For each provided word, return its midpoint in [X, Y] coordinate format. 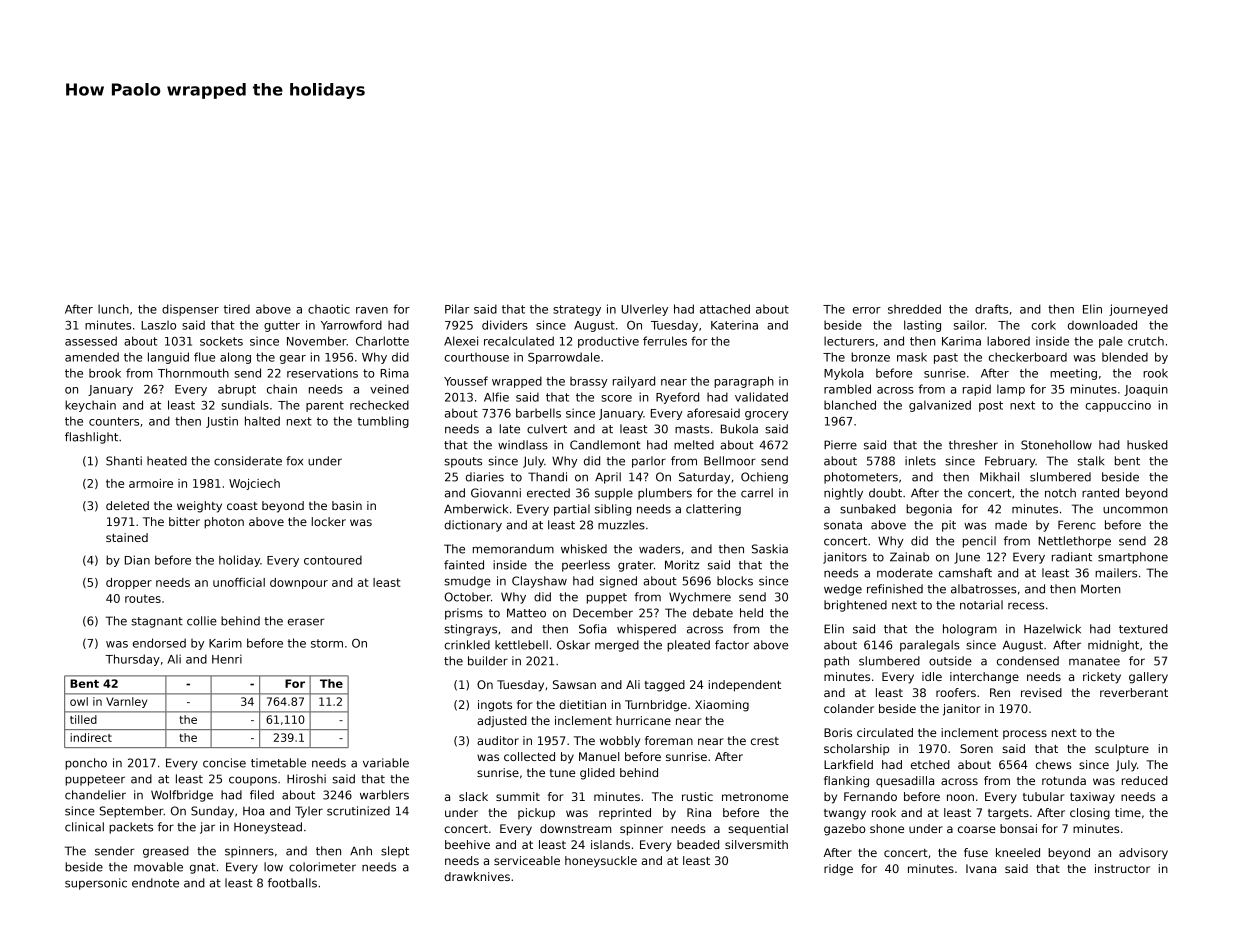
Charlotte [382, 341]
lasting [922, 326]
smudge [467, 582]
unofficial [239, 582]
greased [166, 852]
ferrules [665, 341]
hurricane [643, 720]
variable [386, 763]
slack [473, 796]
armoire [151, 483]
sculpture [1122, 750]
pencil [979, 542]
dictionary [473, 526]
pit [949, 526]
